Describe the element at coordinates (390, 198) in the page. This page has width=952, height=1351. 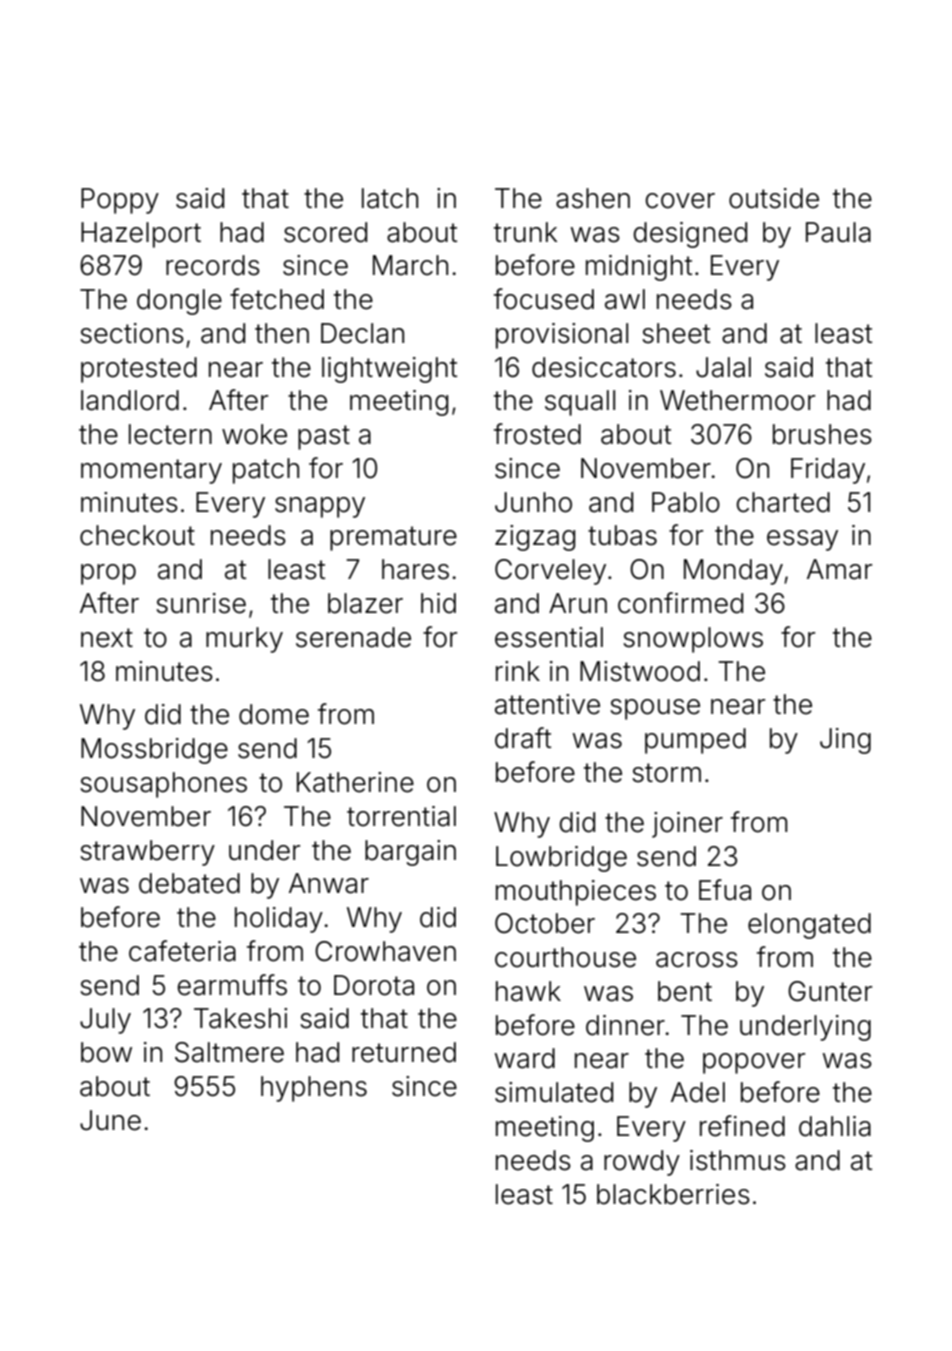
I see `latch` at that location.
